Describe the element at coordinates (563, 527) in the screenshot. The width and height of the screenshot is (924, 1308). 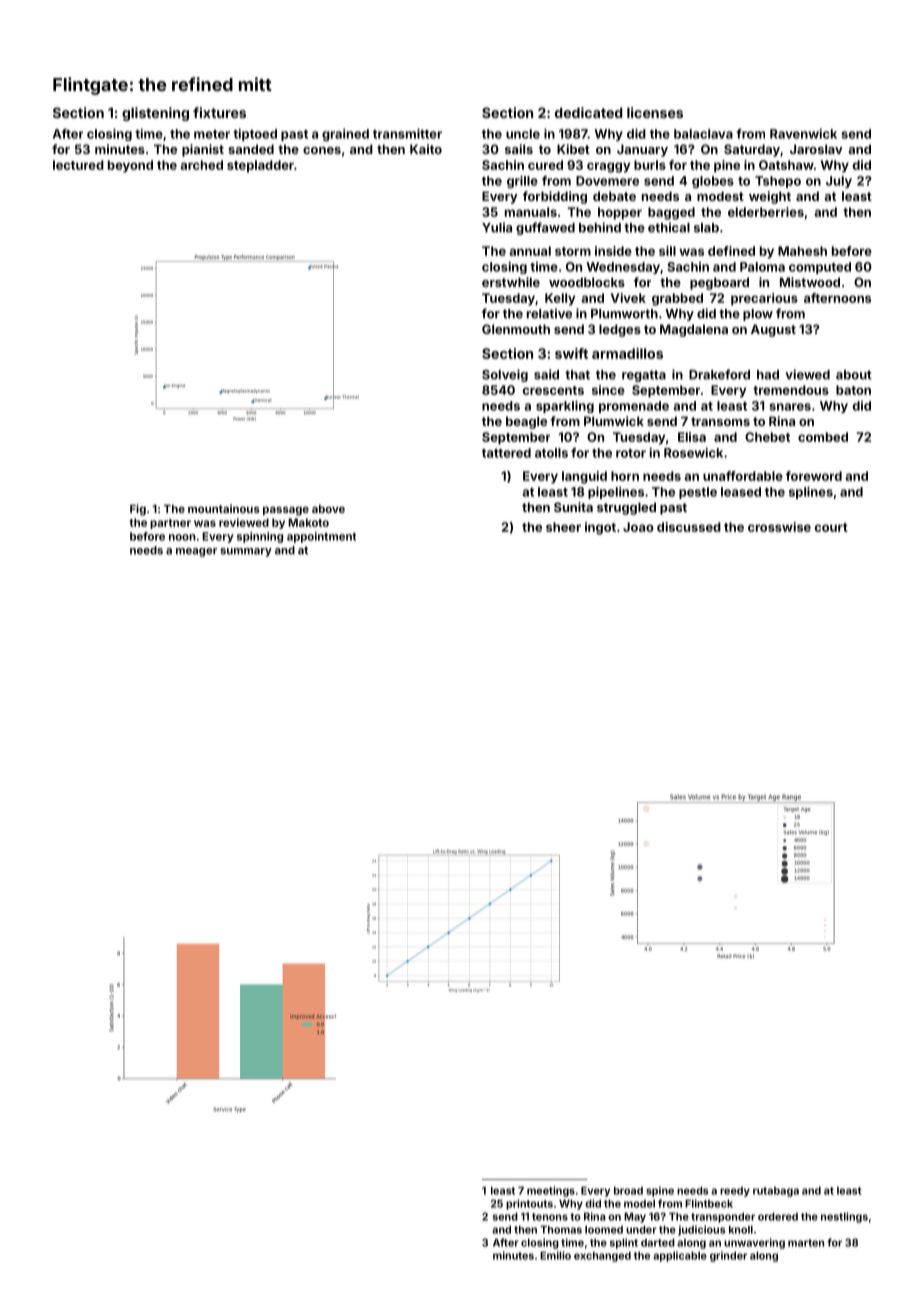
I see `sheer` at that location.
